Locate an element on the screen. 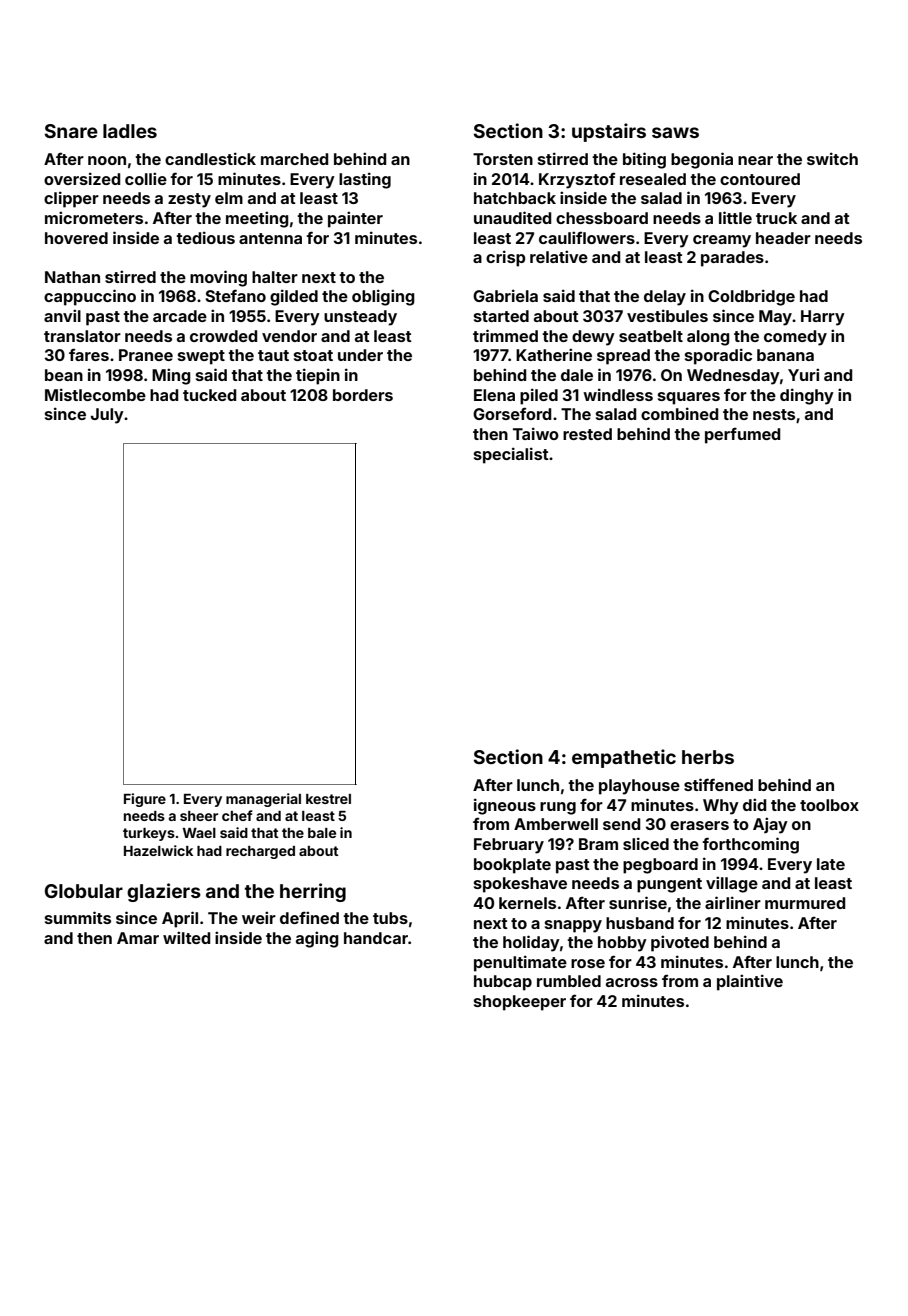  specialist is located at coordinates (511, 455).
